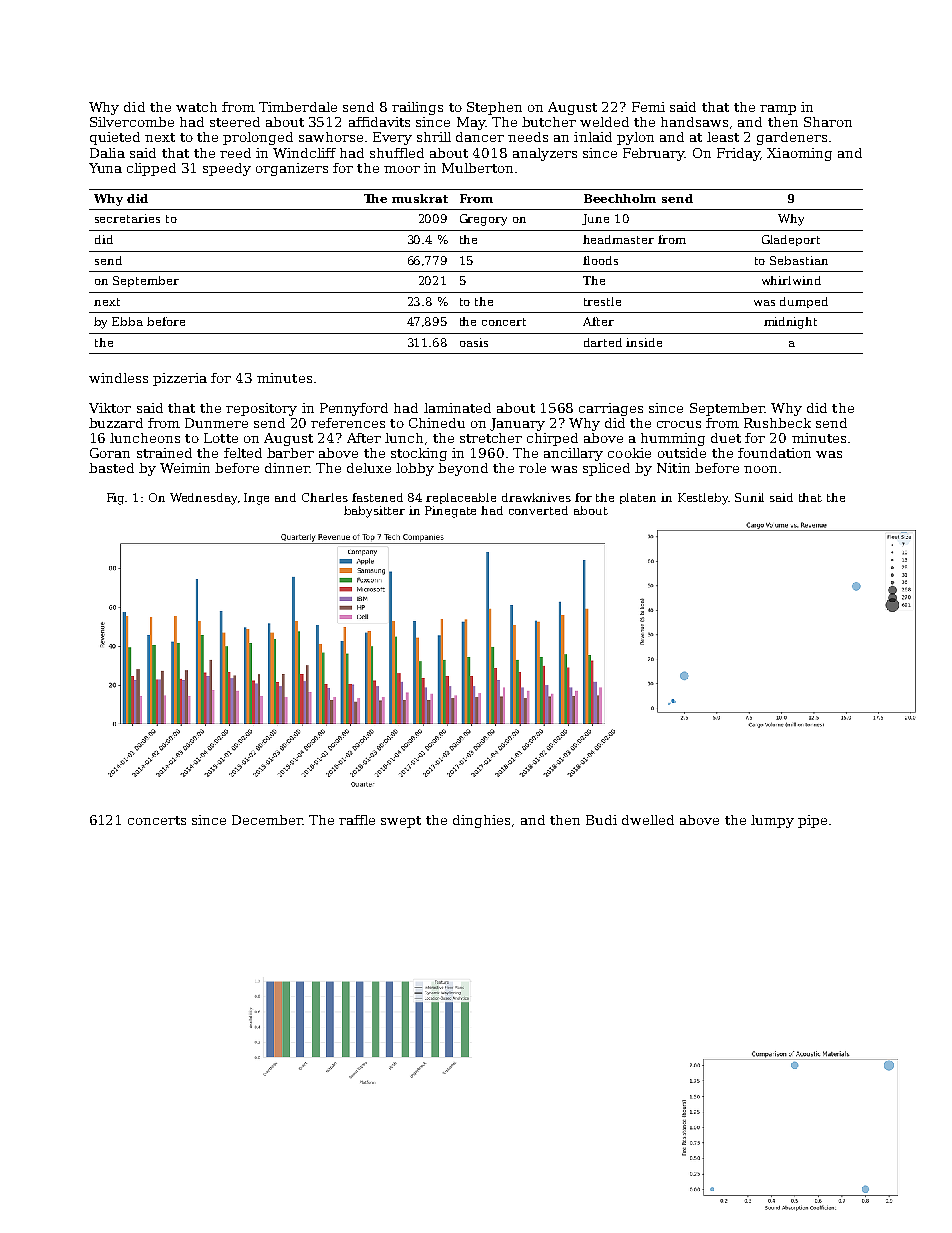 This page has height=1233, width=952. Describe the element at coordinates (196, 107) in the page. I see `watch` at that location.
